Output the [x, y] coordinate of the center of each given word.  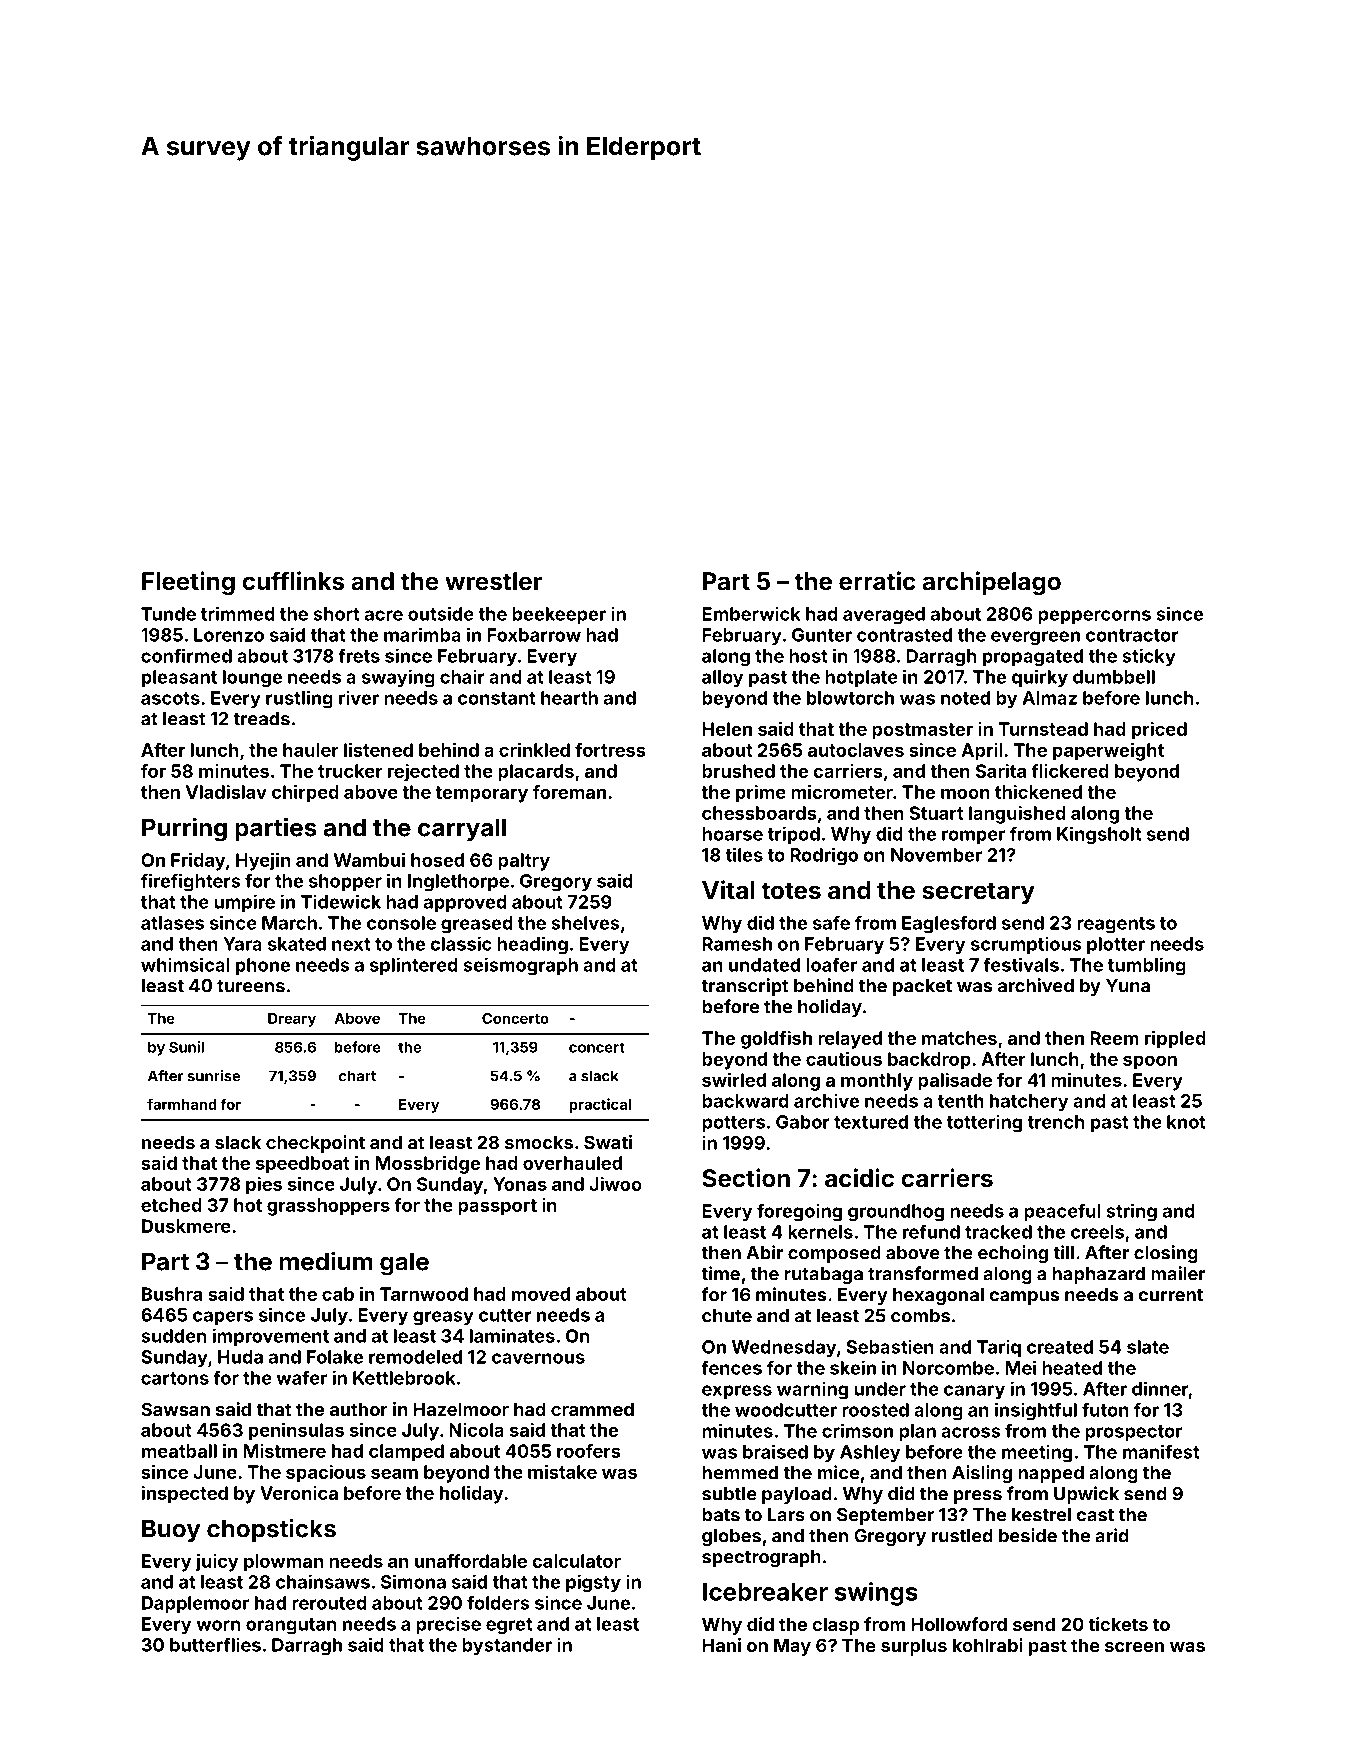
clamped [406, 1453]
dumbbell [1114, 677]
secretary [978, 893]
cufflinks [293, 581]
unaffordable [471, 1561]
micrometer [842, 792]
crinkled [534, 750]
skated [297, 944]
